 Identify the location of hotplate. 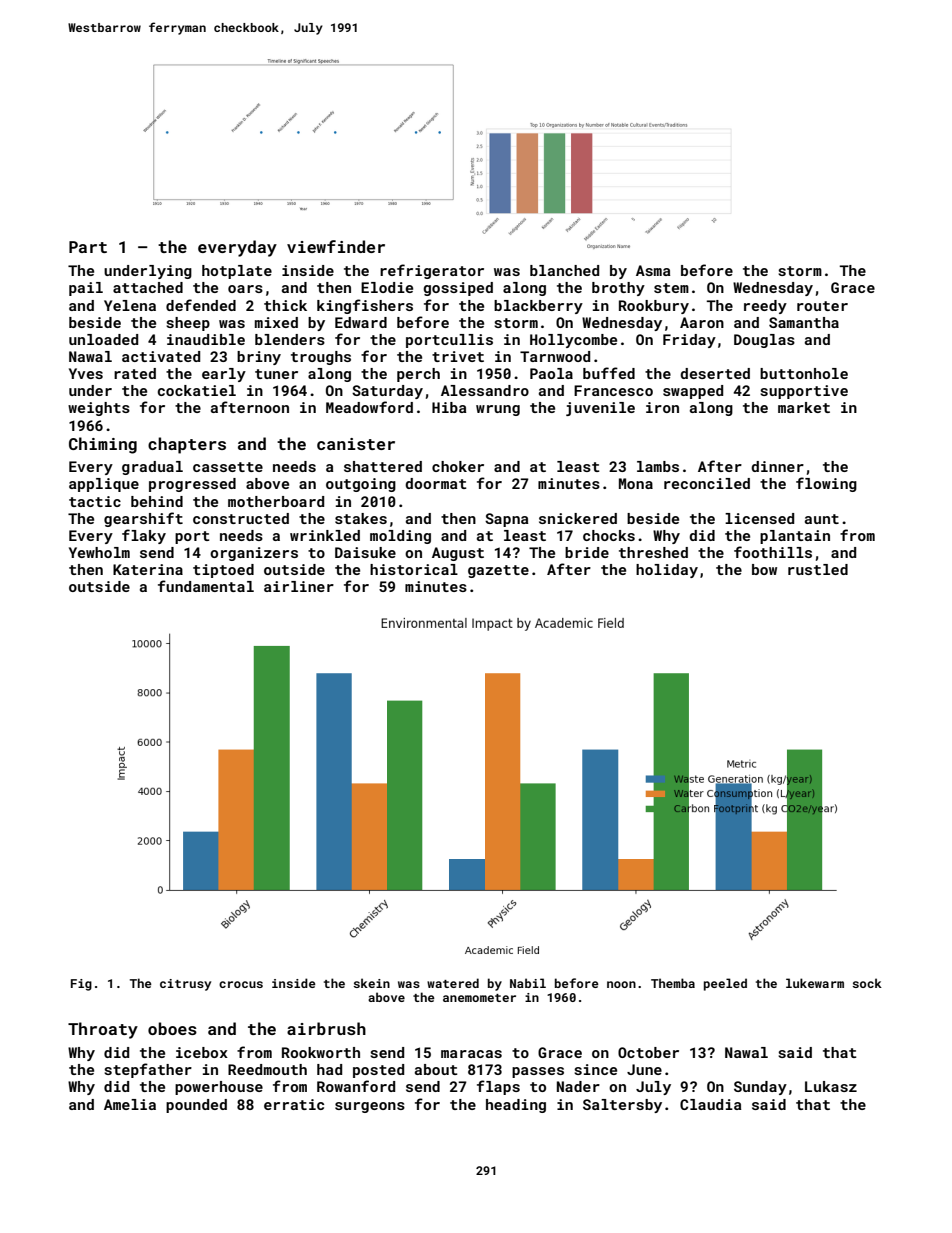
(237, 272).
